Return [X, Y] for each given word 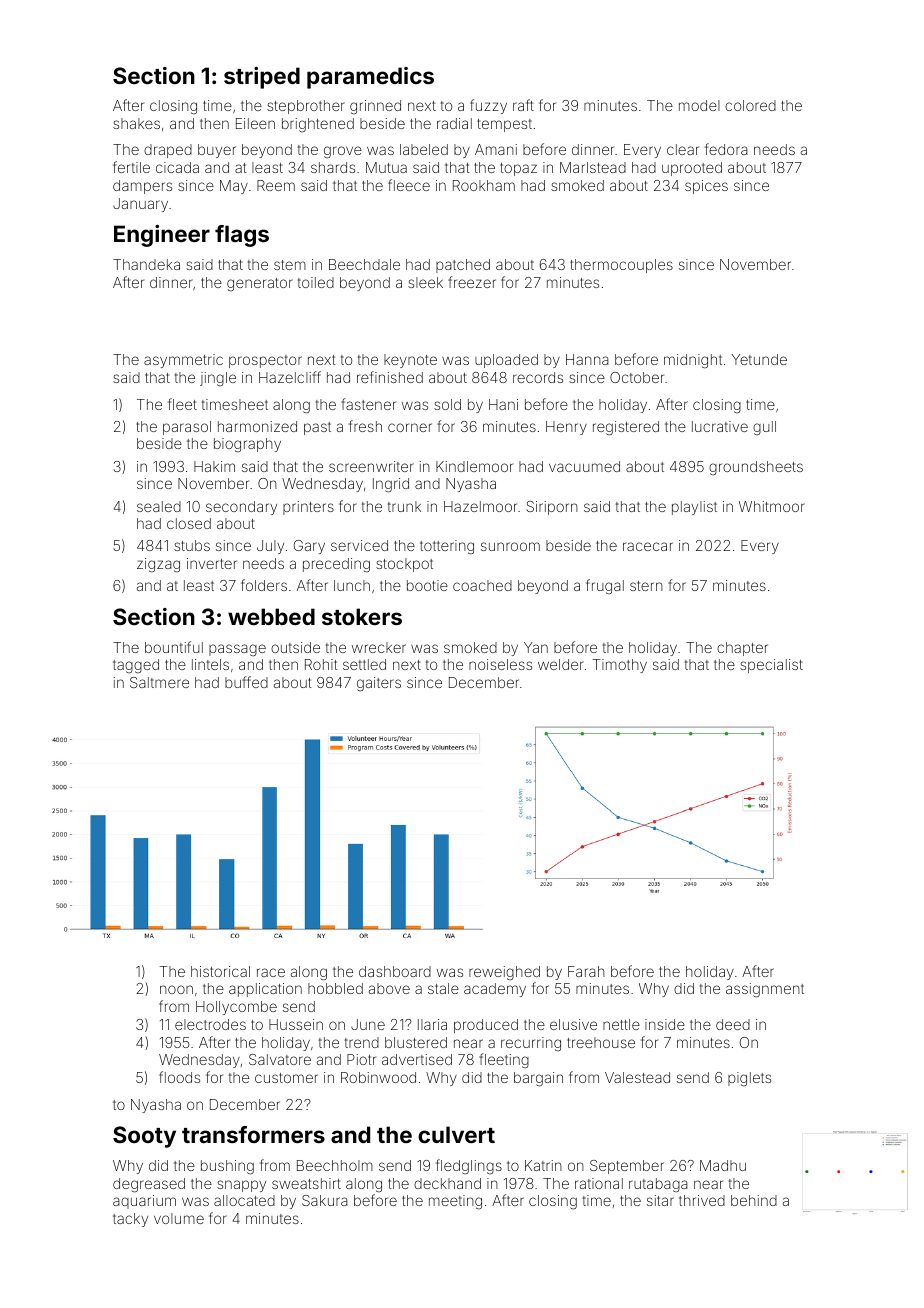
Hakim [214, 466]
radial [454, 123]
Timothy [620, 666]
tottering [447, 547]
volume [179, 1218]
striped [262, 78]
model [699, 105]
